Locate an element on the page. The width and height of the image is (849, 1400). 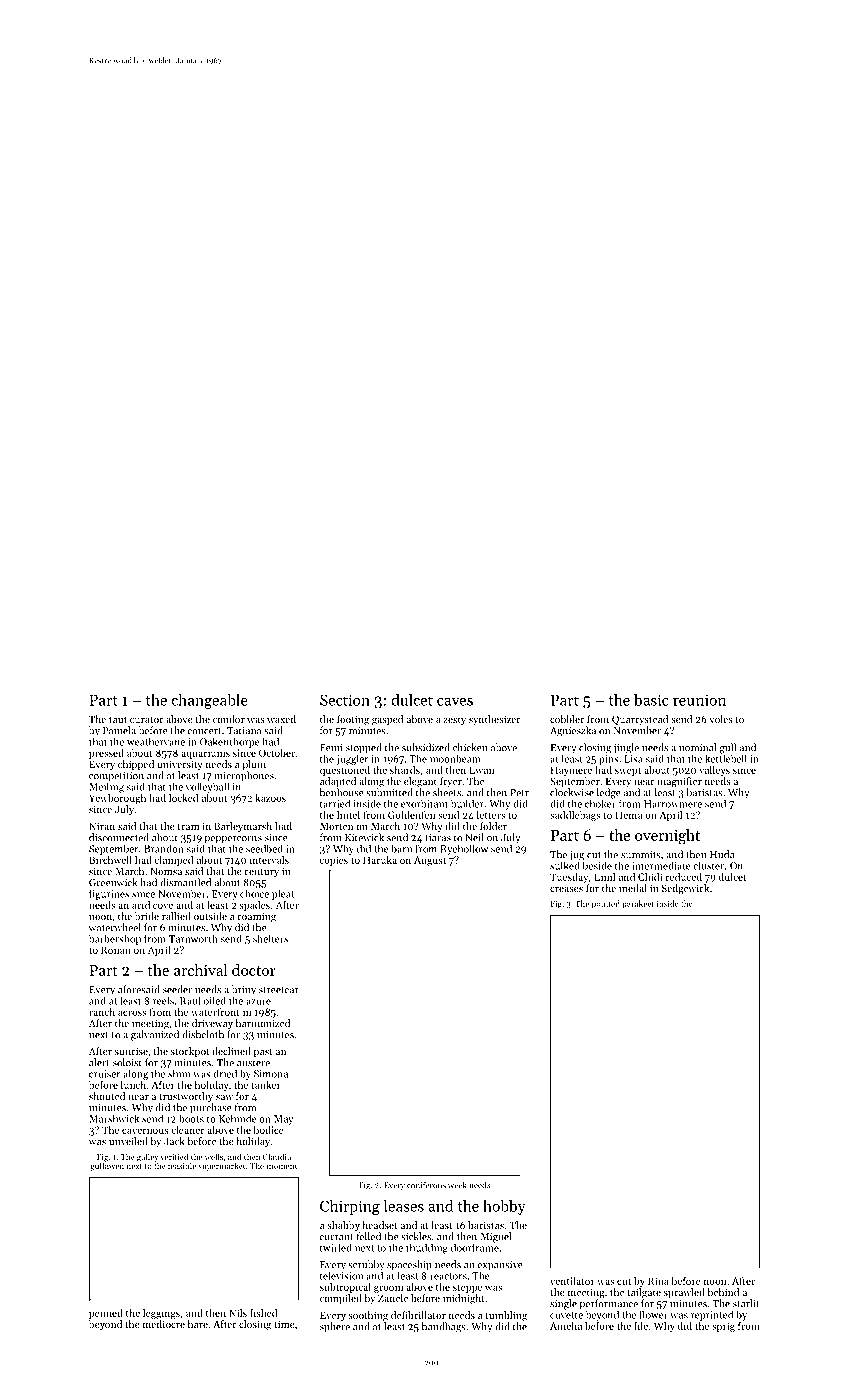
pressed is located at coordinates (106, 754).
